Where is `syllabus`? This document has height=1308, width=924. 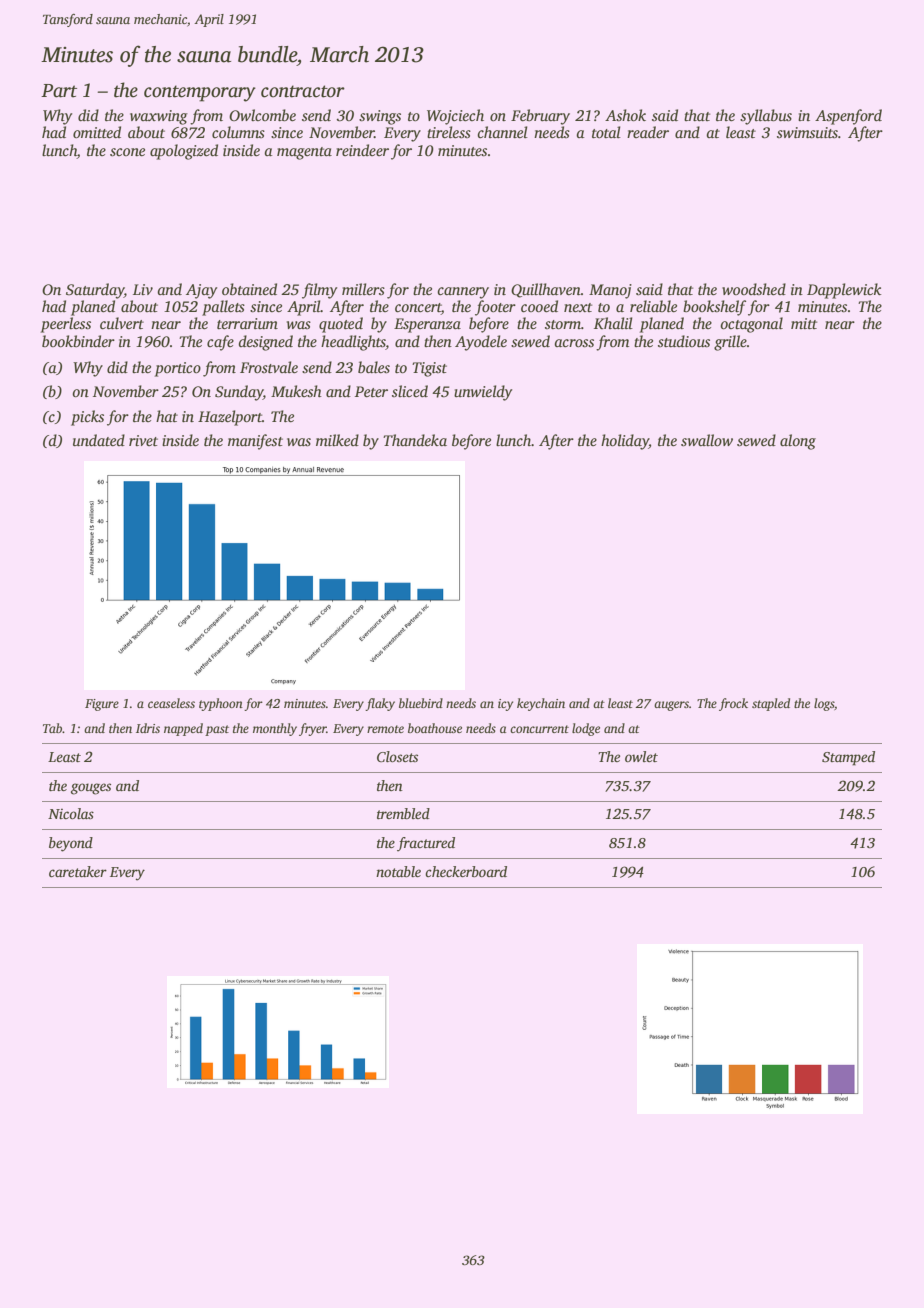
syllabus is located at coordinates (766, 117).
